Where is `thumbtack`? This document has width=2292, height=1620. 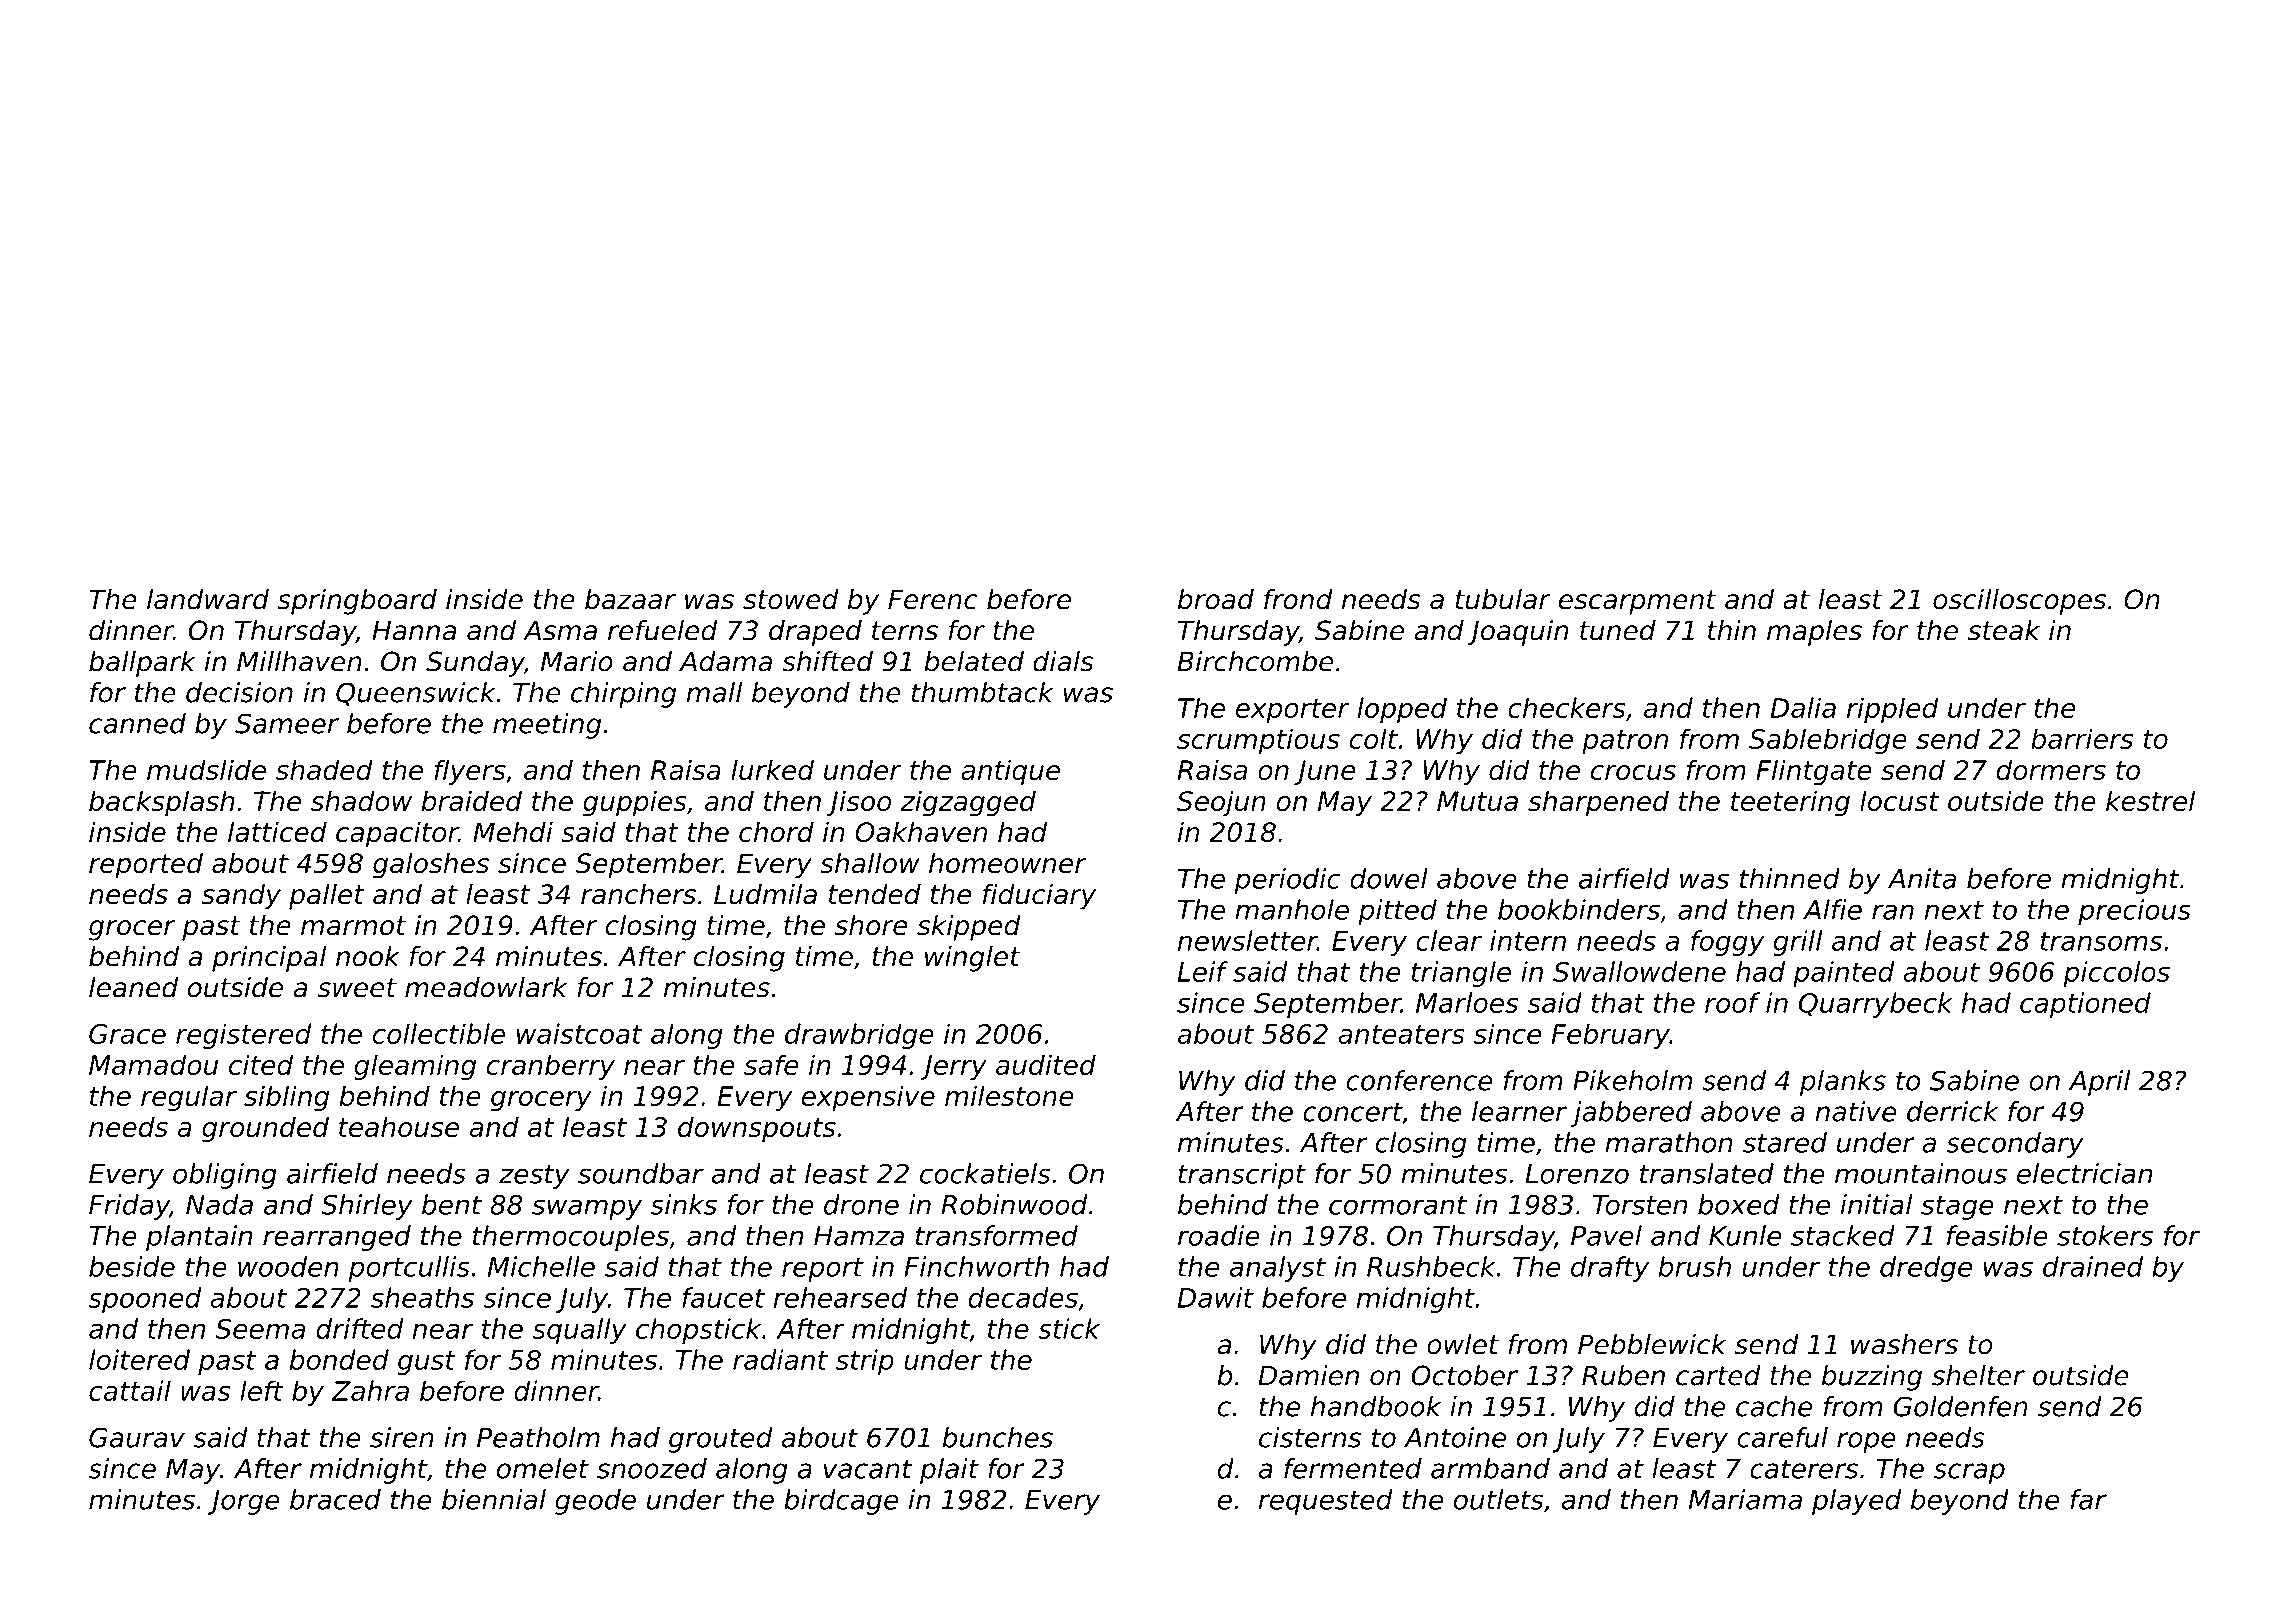
thumbtack is located at coordinates (983, 692).
